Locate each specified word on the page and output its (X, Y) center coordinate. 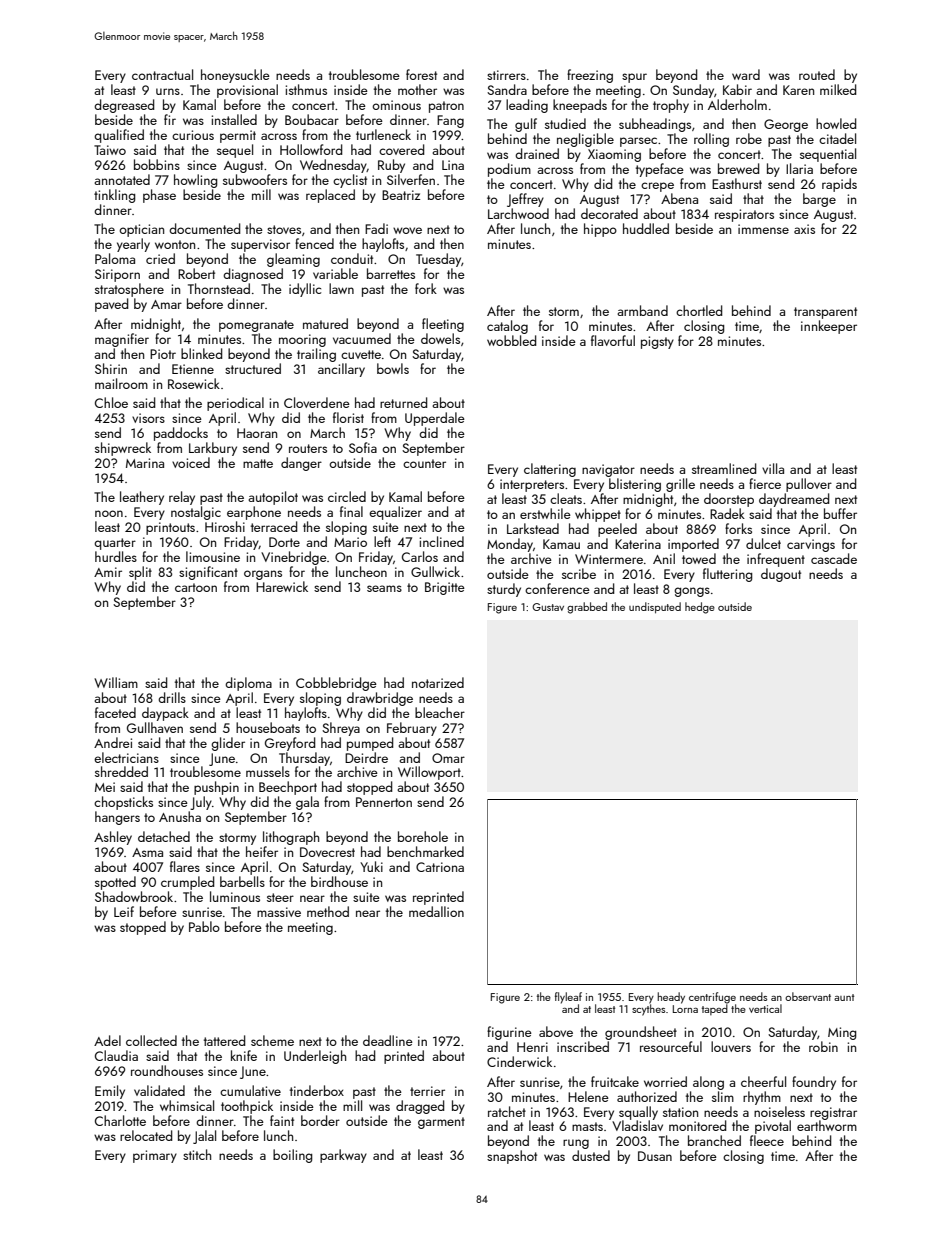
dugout (781, 575)
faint (282, 1120)
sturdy (504, 590)
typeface (660, 170)
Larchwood (518, 213)
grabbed (587, 608)
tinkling (114, 196)
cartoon (196, 587)
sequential (828, 155)
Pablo (204, 926)
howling (195, 181)
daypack (165, 714)
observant (808, 996)
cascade (834, 558)
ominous (396, 105)
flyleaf (568, 998)
